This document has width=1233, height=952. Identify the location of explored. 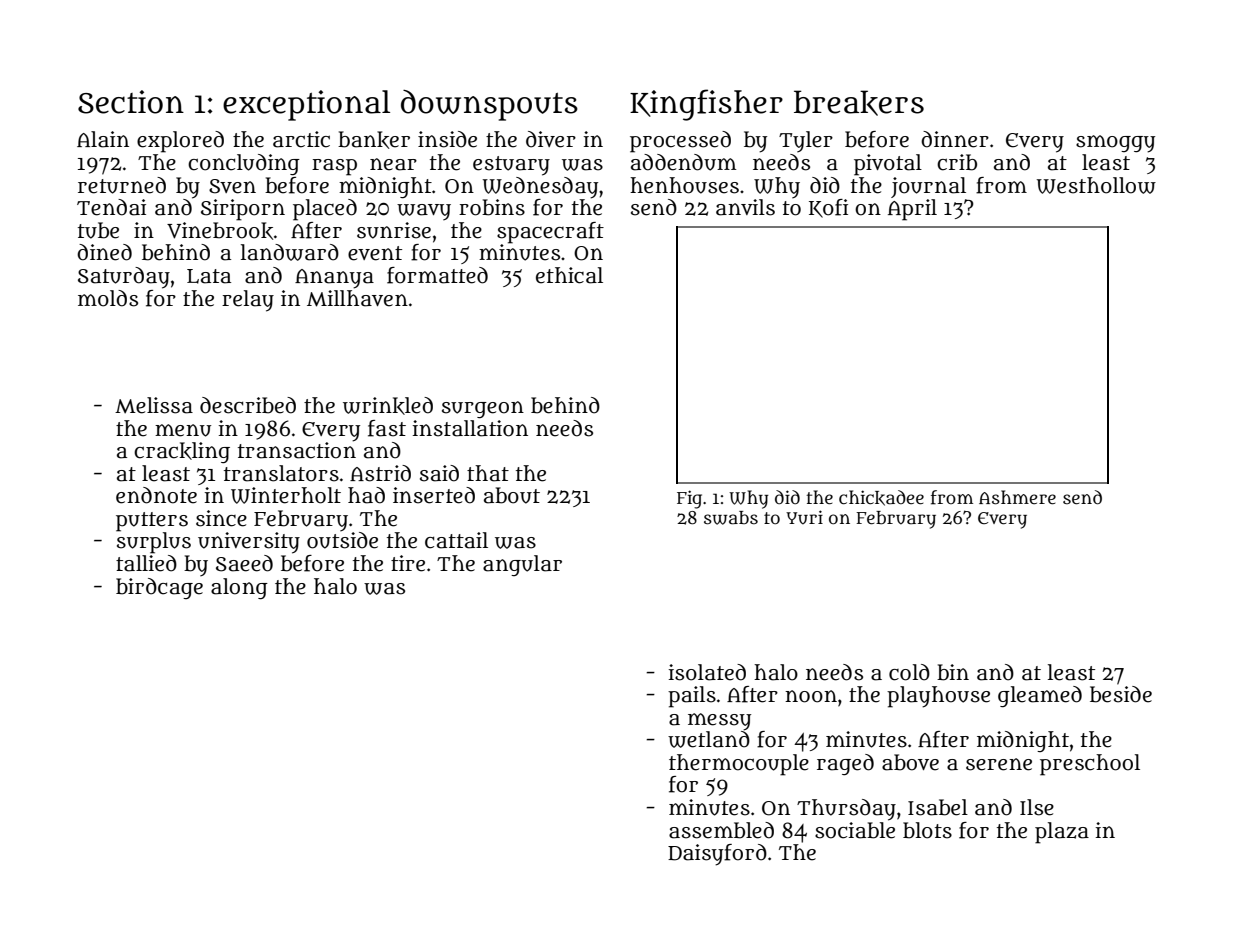
(180, 142).
